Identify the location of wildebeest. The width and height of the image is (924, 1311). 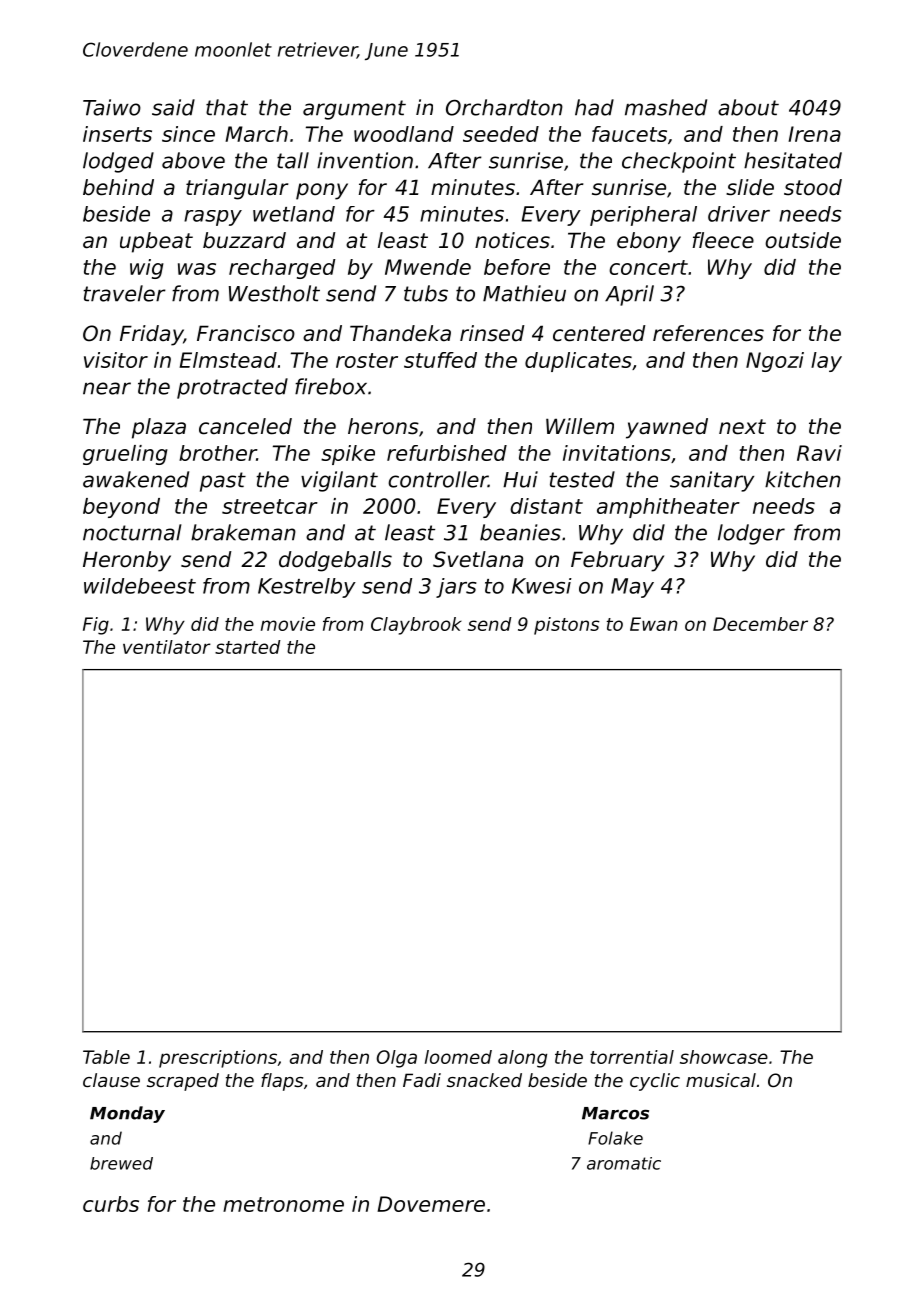
(140, 586).
